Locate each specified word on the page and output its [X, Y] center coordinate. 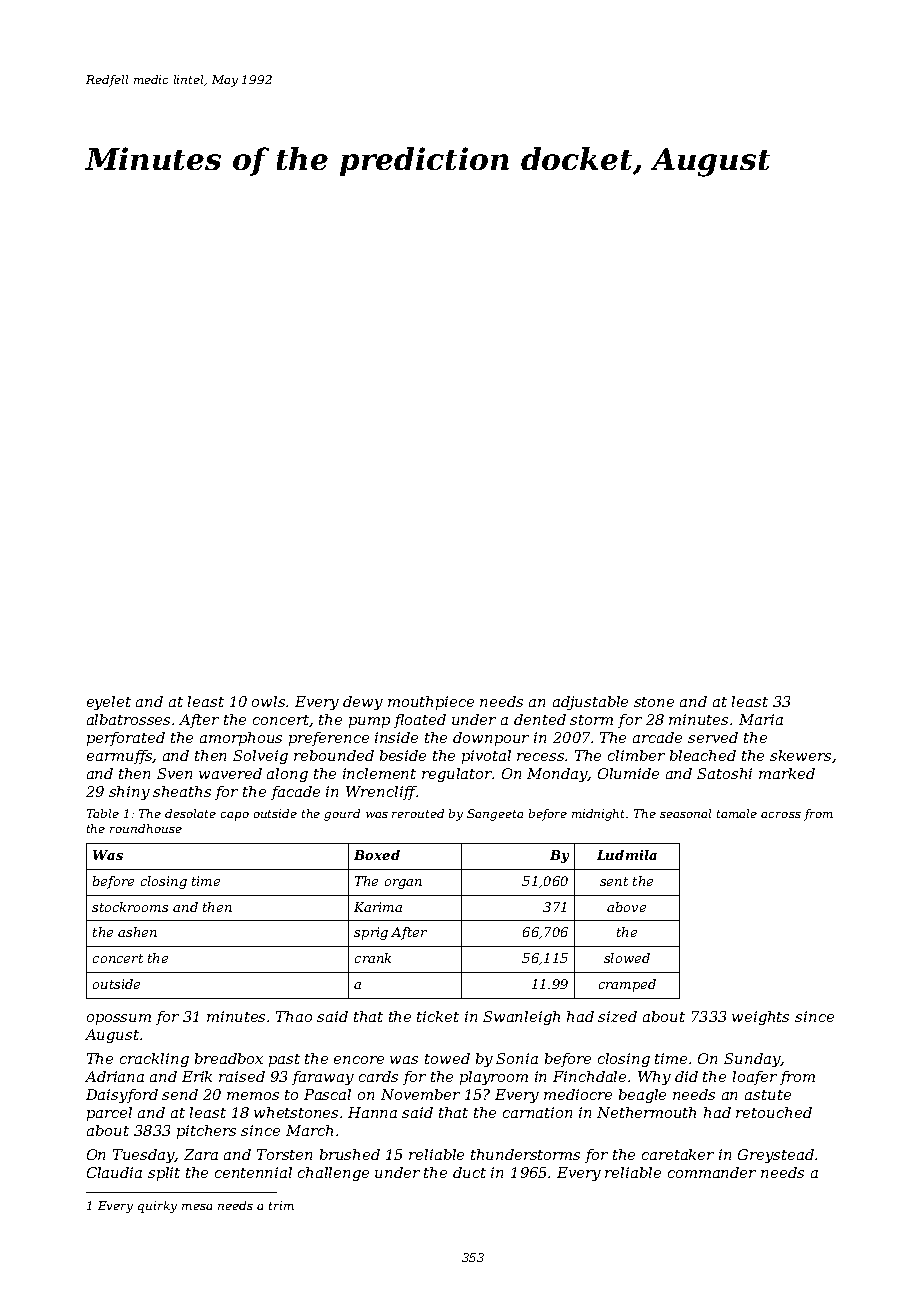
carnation [537, 1112]
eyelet [109, 703]
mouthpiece [431, 703]
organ [403, 884]
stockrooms [130, 907]
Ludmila [627, 855]
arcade [657, 737]
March [309, 1130]
